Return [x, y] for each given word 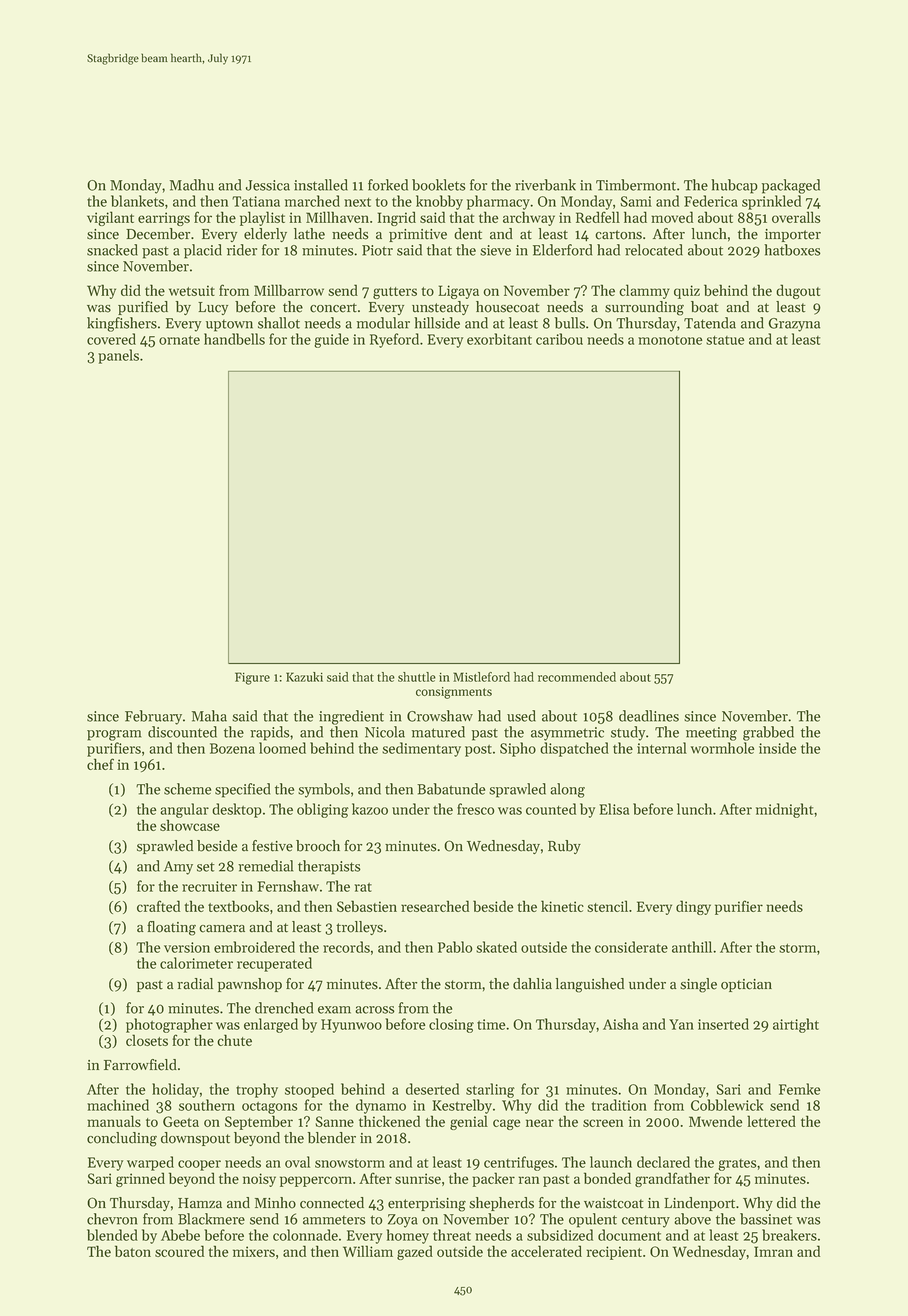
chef [100, 764]
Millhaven [337, 217]
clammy [644, 291]
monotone [670, 340]
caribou [559, 339]
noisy [259, 1180]
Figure [252, 678]
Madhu [192, 185]
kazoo [370, 809]
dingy [693, 907]
